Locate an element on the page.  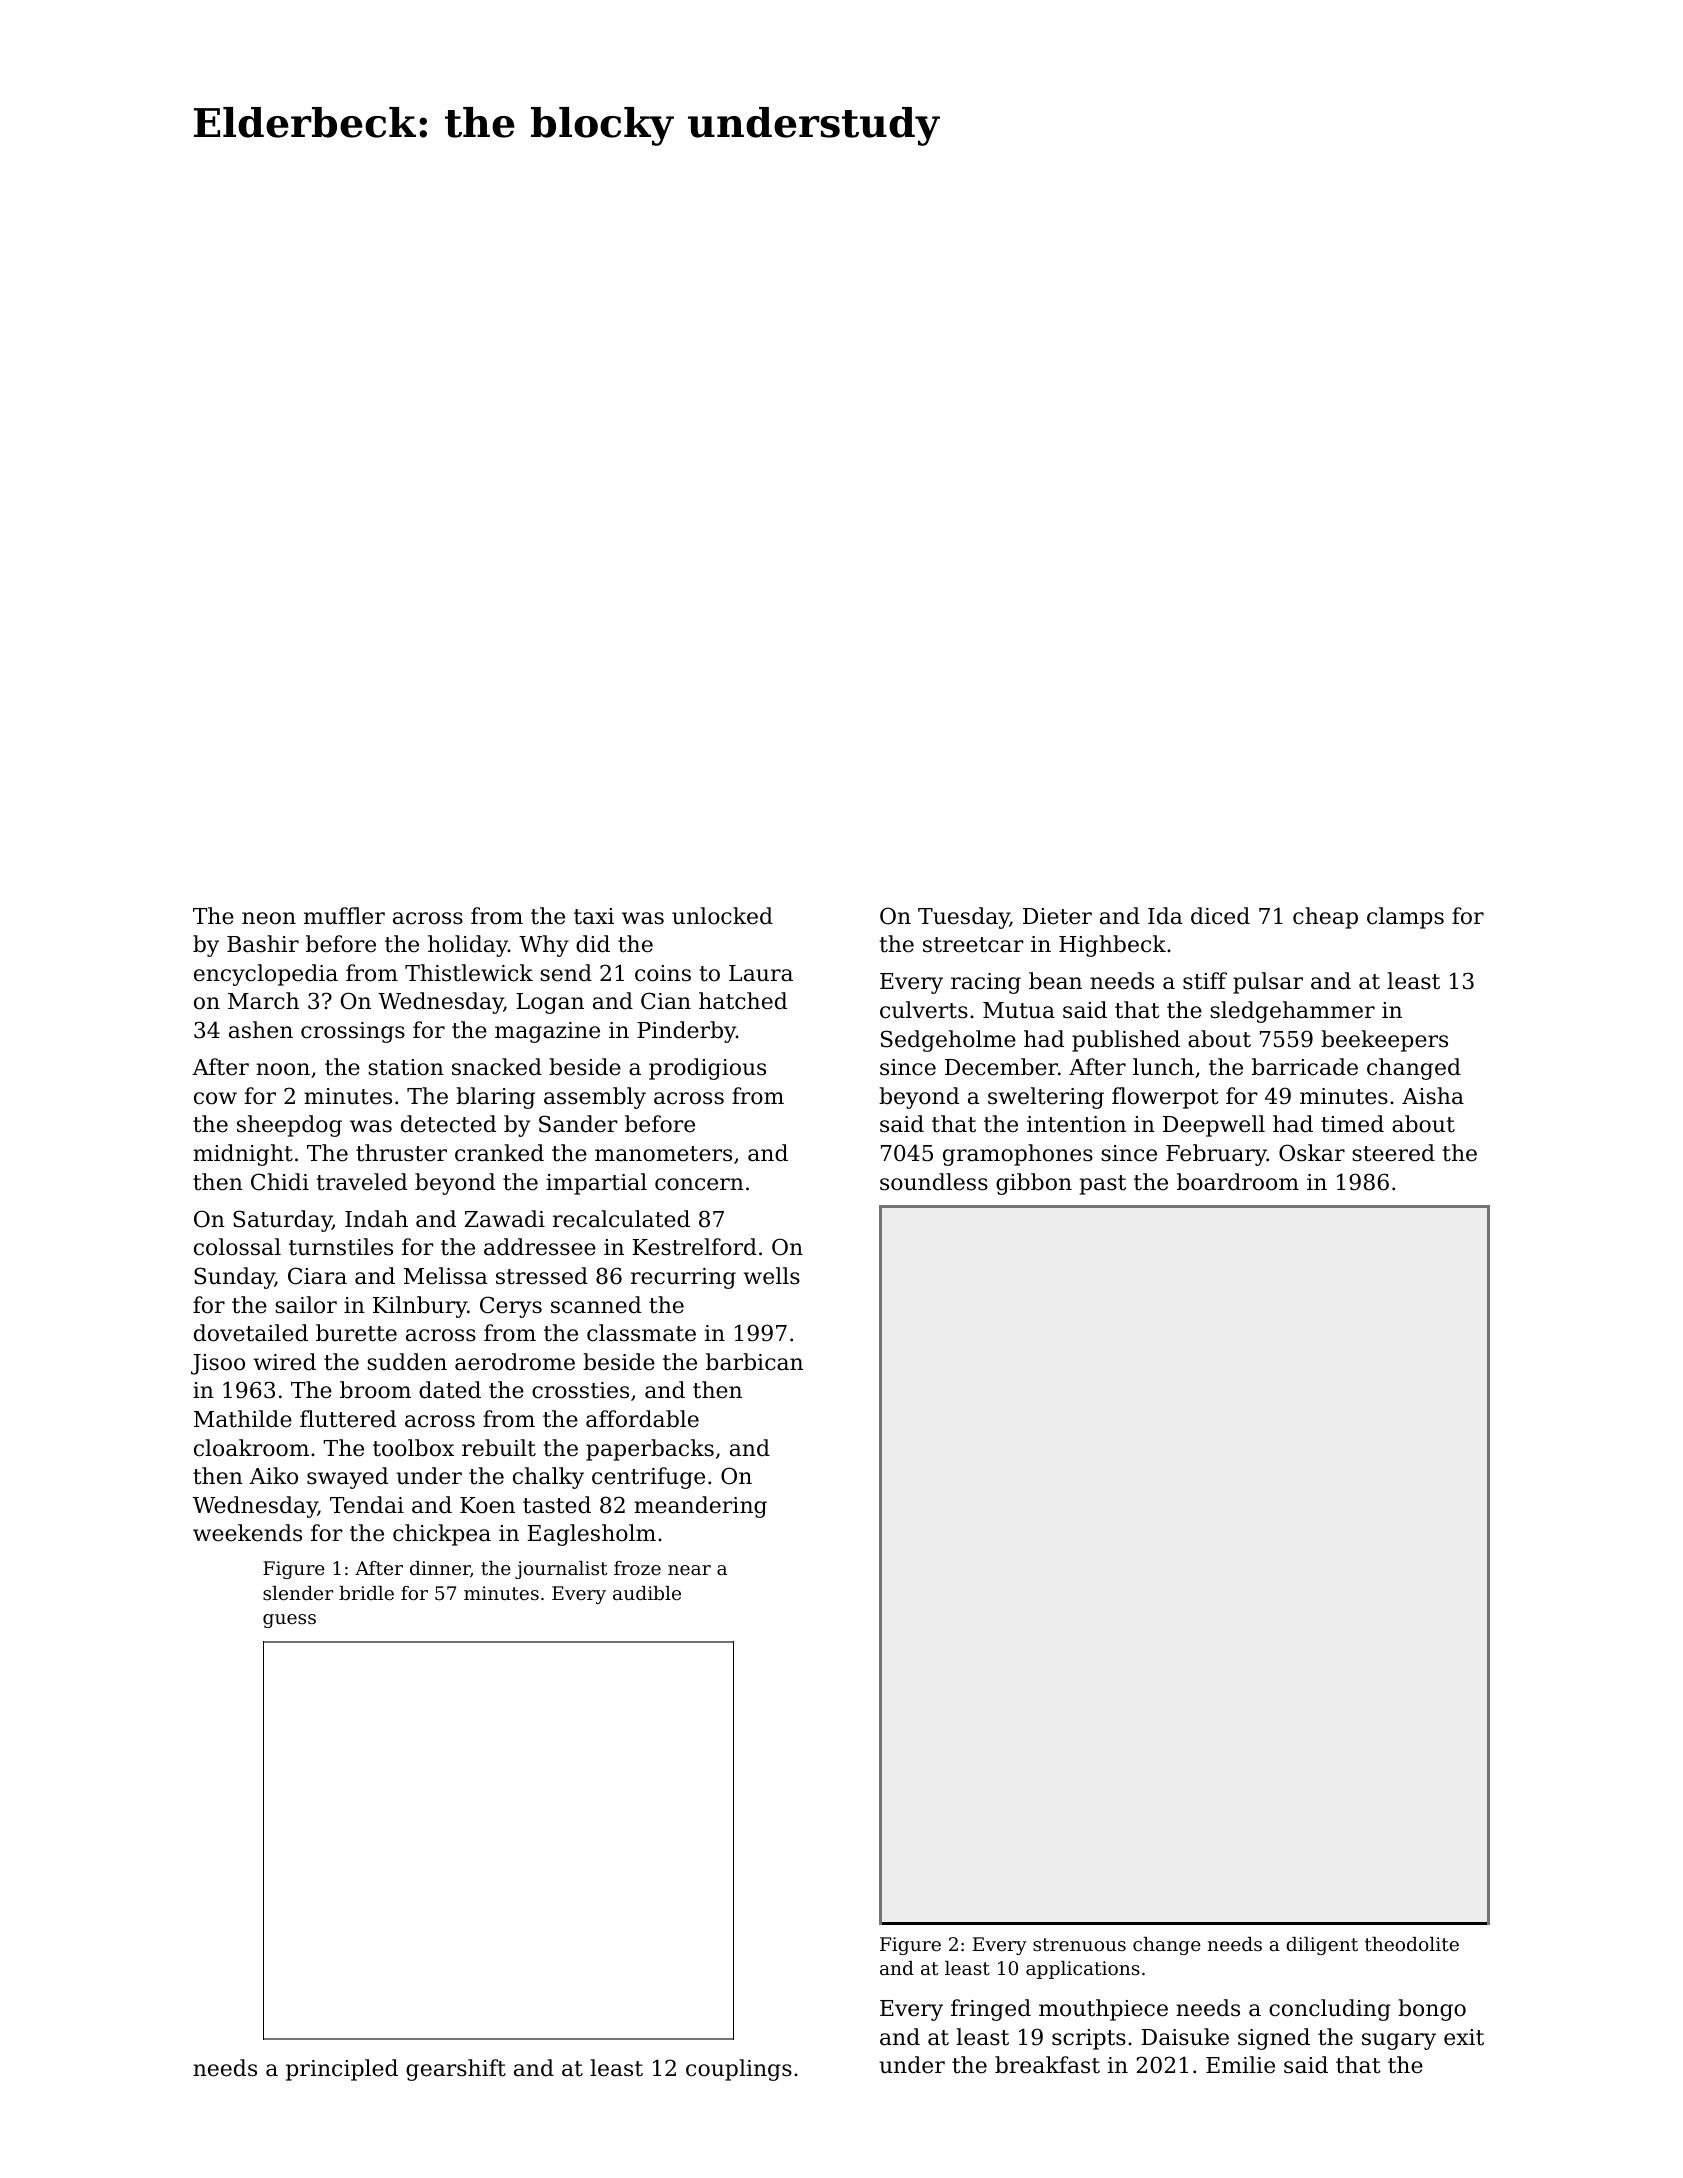
toolbox is located at coordinates (413, 1448).
